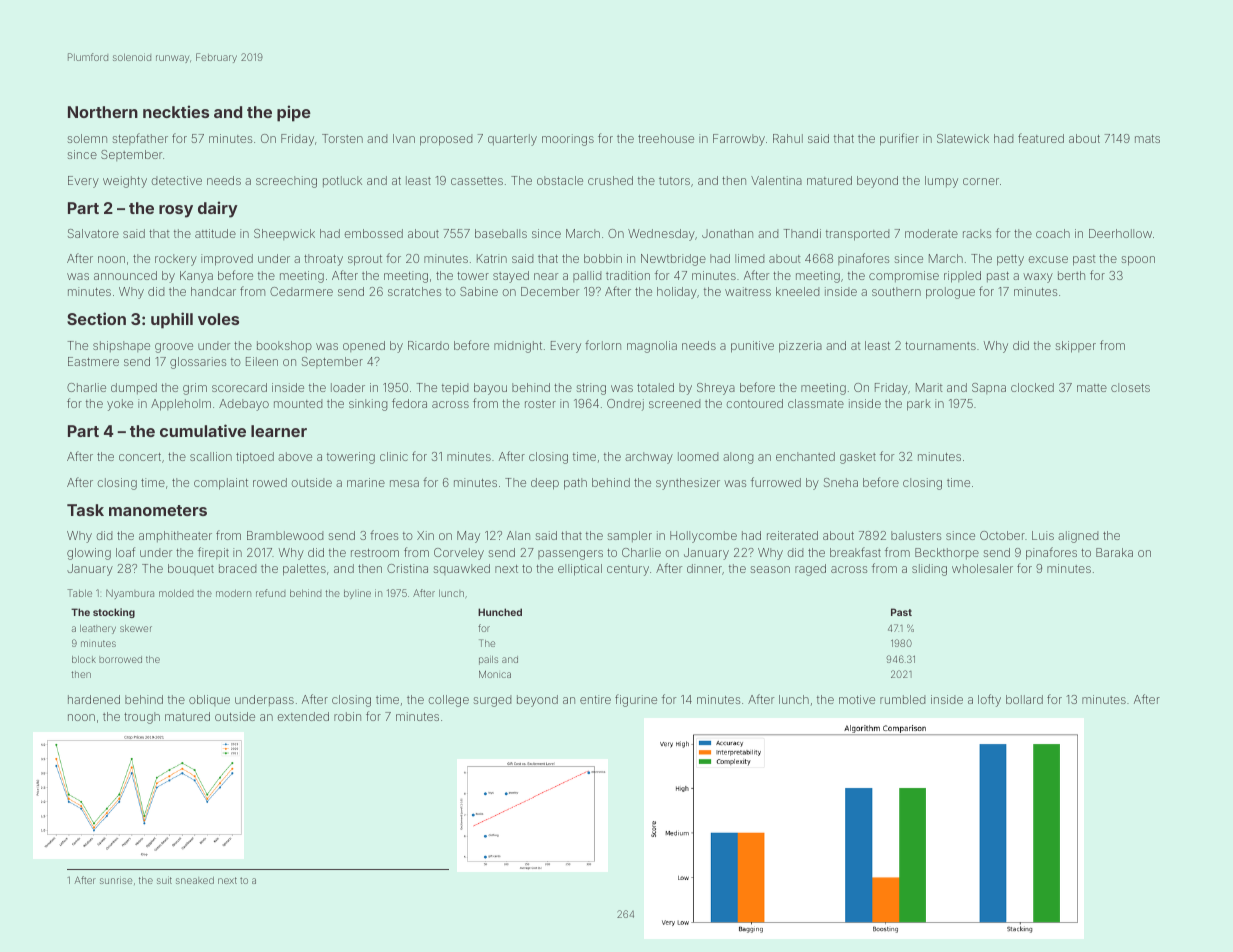 The height and width of the screenshot is (952, 1233). I want to click on suit, so click(164, 880).
